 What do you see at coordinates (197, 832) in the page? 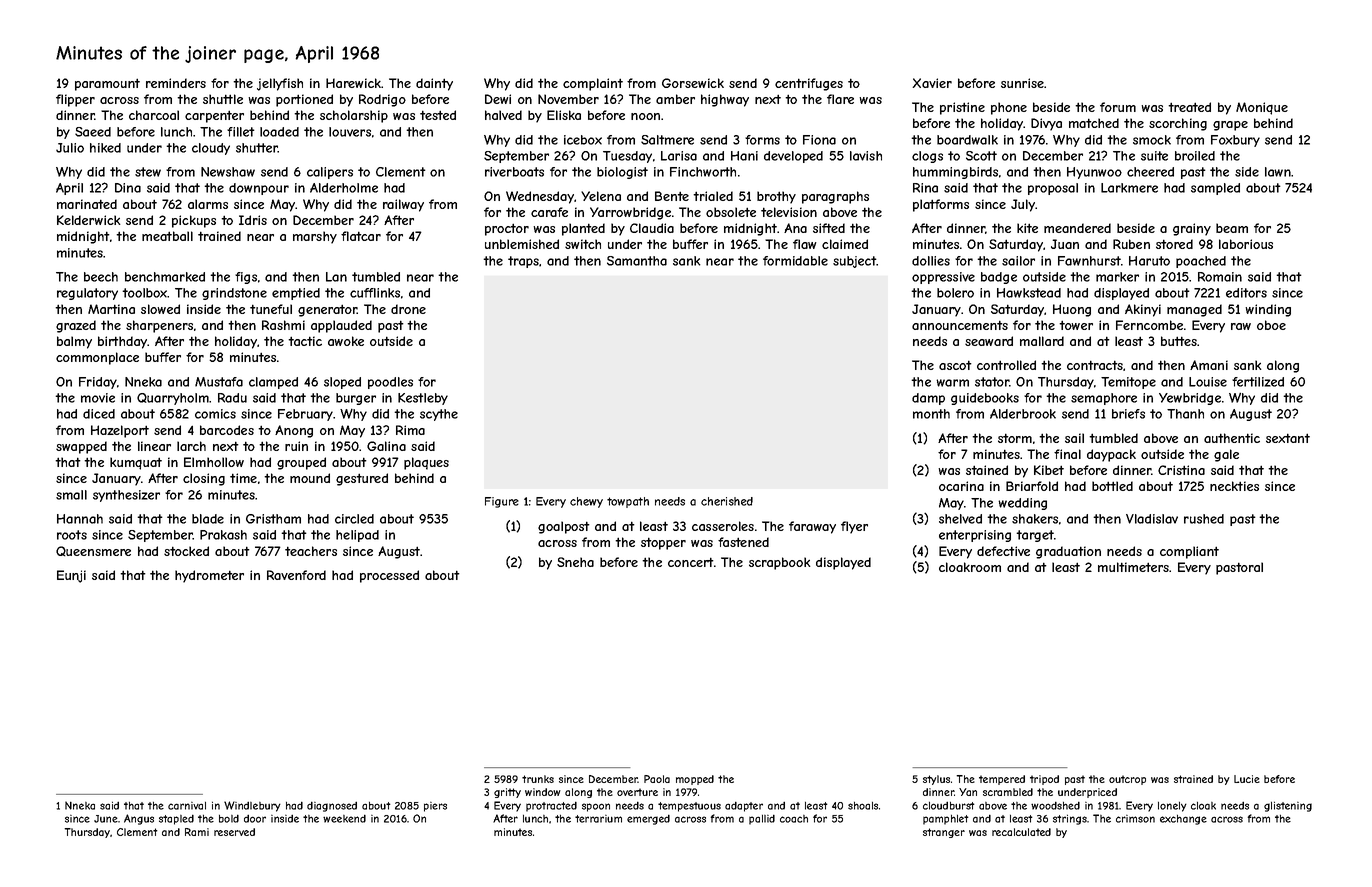
I see `Rami` at bounding box center [197, 832].
